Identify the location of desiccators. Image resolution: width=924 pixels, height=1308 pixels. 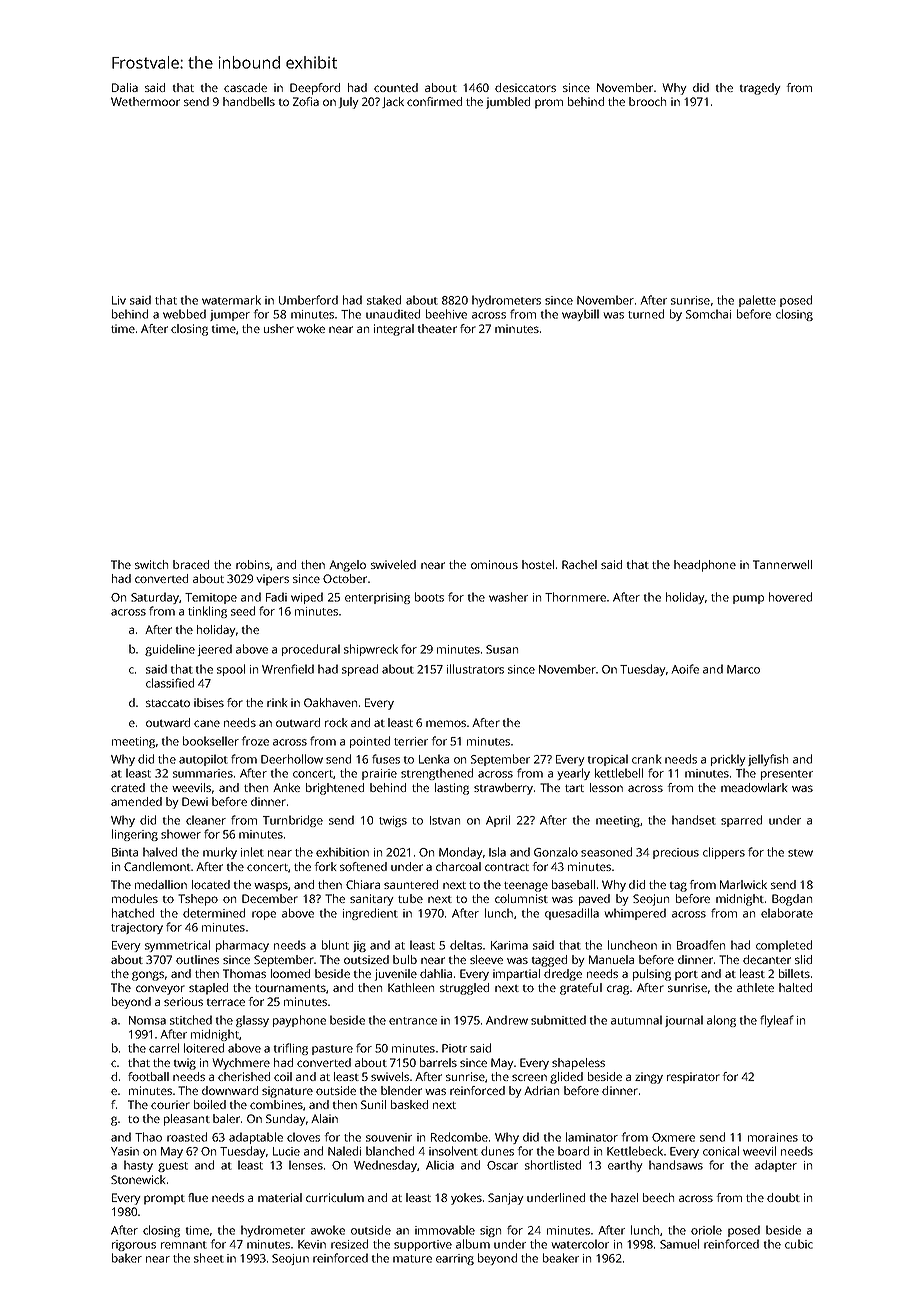
(525, 87).
